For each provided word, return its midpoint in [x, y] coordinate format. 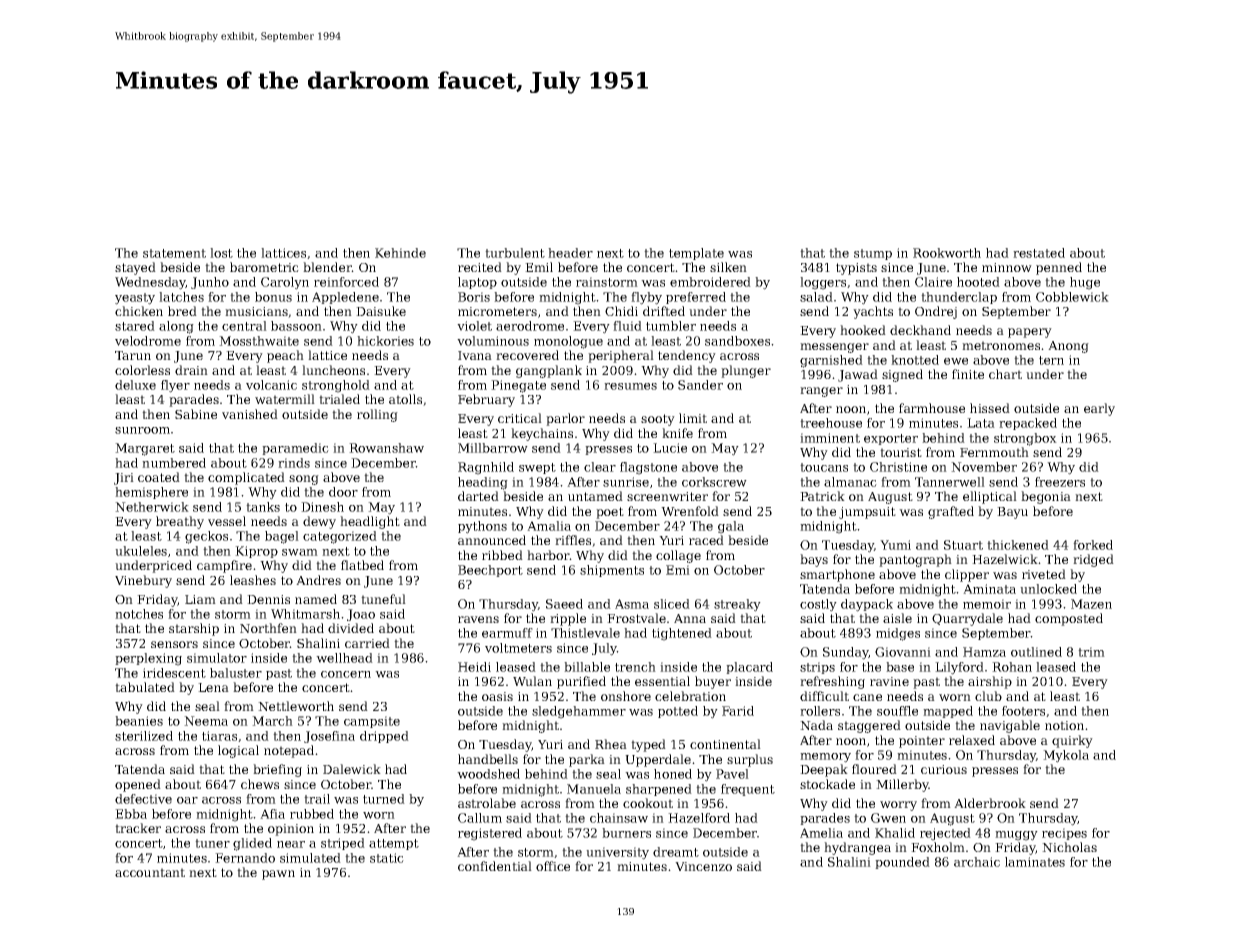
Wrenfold [690, 511]
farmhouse [932, 408]
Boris [474, 297]
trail [317, 799]
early [1099, 409]
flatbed [362, 565]
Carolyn [285, 283]
